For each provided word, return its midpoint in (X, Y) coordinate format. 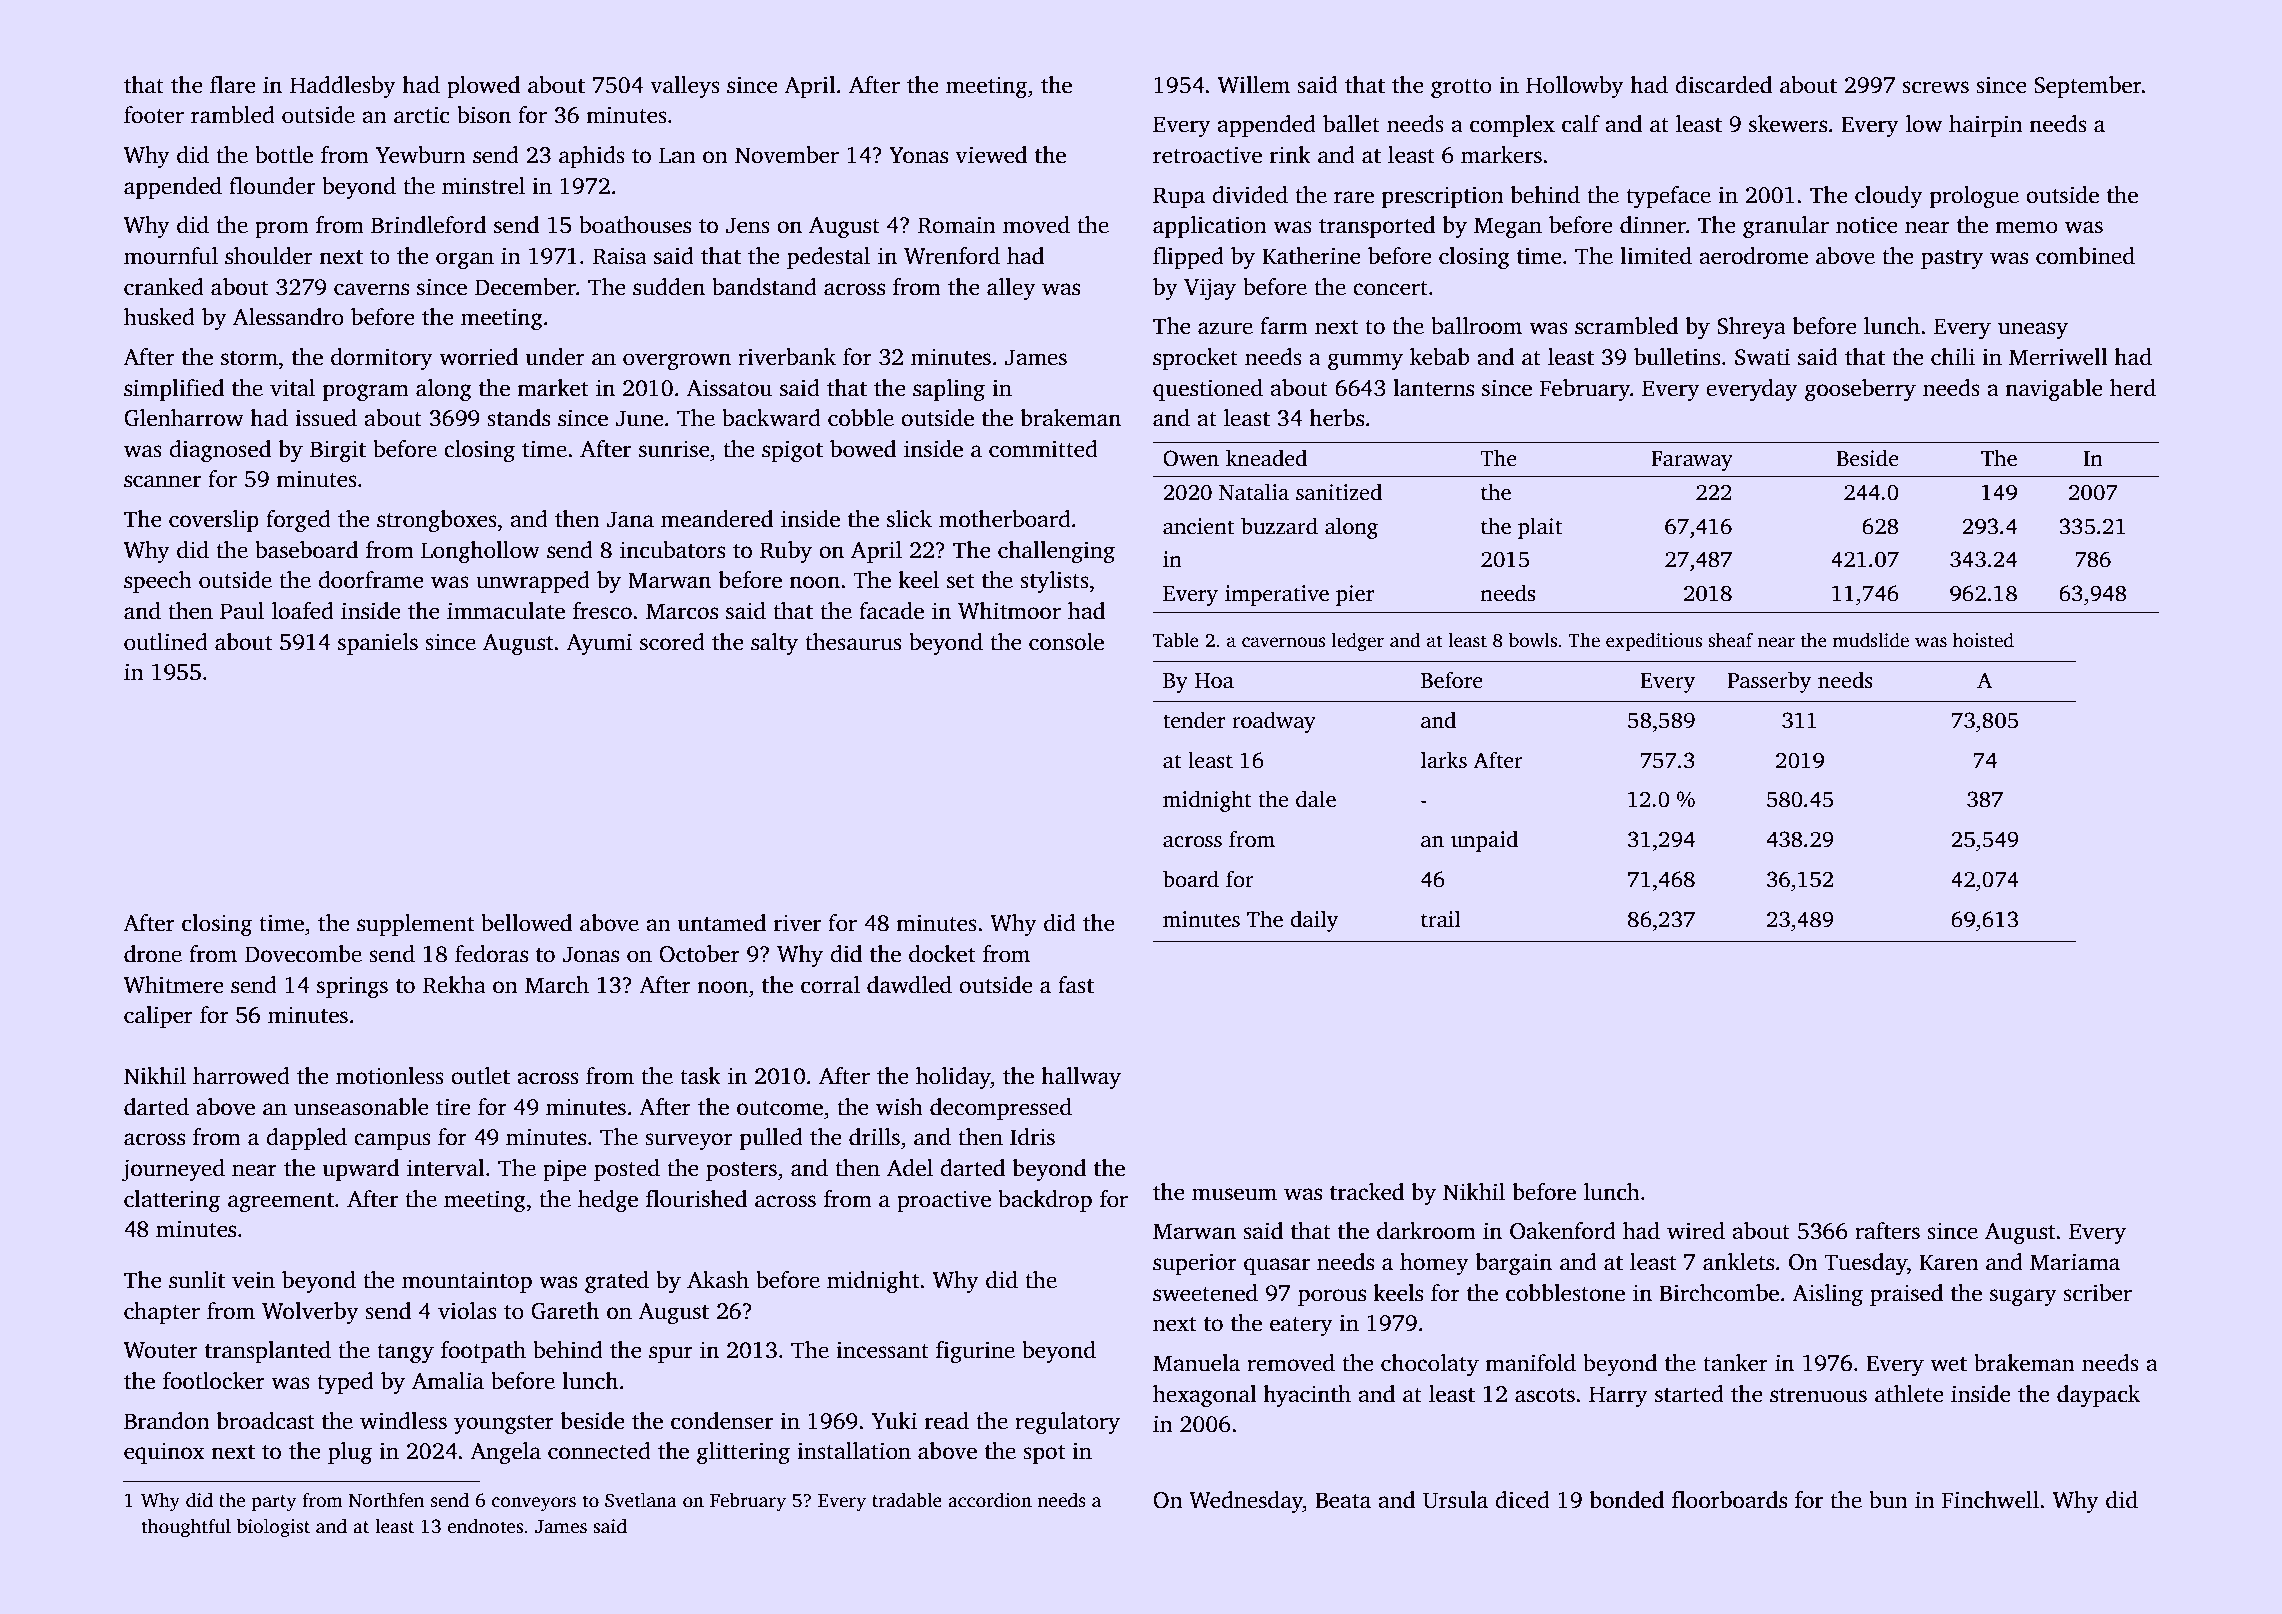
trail (1441, 919)
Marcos (682, 611)
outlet (480, 1076)
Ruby (786, 552)
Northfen (387, 1500)
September (2088, 87)
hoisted (1983, 640)
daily (1314, 921)
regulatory (1067, 1423)
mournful (171, 256)
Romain (957, 225)
